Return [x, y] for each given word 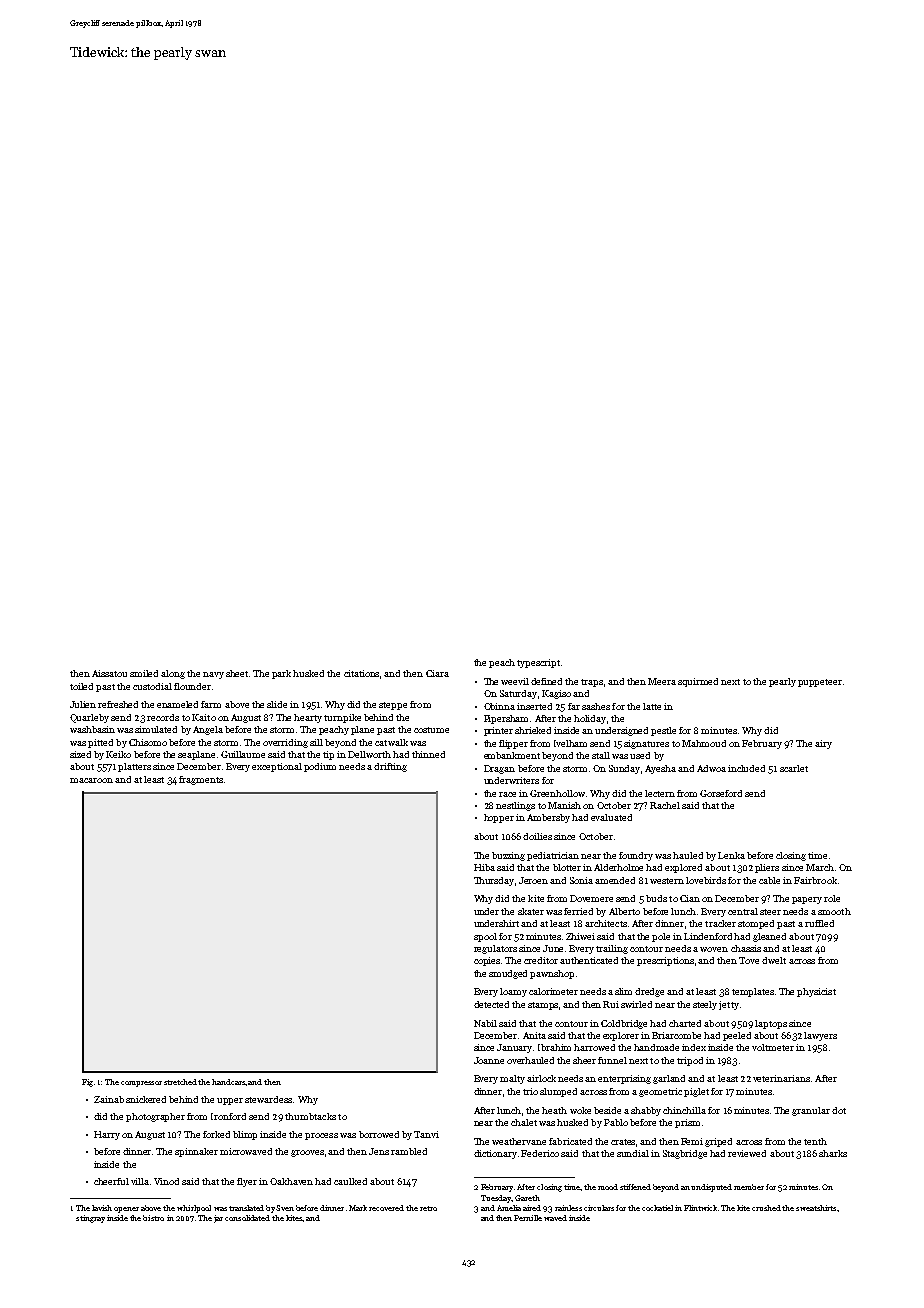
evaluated [611, 817]
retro [428, 1208]
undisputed [711, 1188]
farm [211, 704]
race [507, 794]
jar [218, 1219]
